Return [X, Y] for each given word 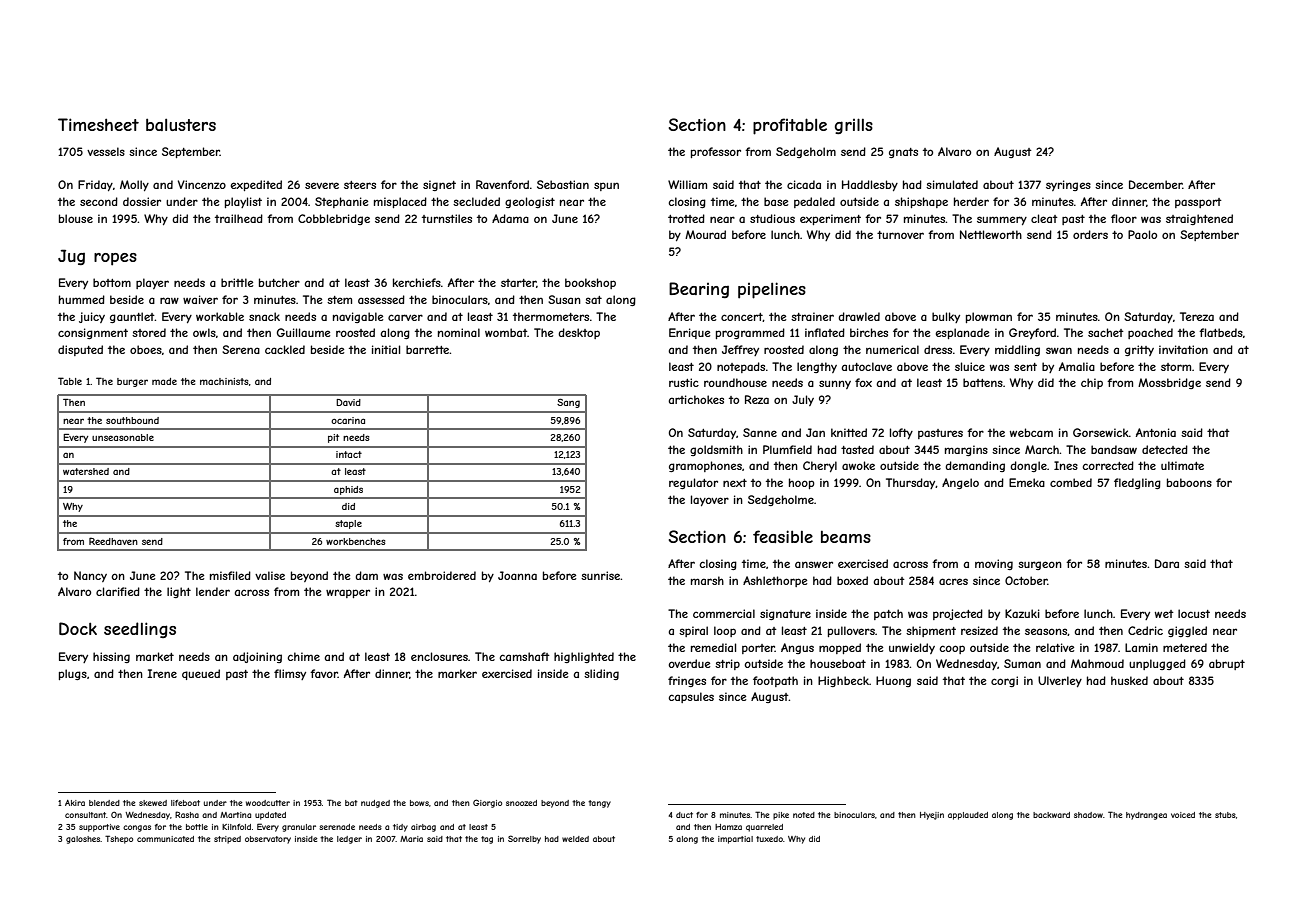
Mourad [705, 234]
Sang [568, 403]
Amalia [1077, 366]
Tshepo [119, 839]
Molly [134, 185]
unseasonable [123, 437]
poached [1150, 333]
